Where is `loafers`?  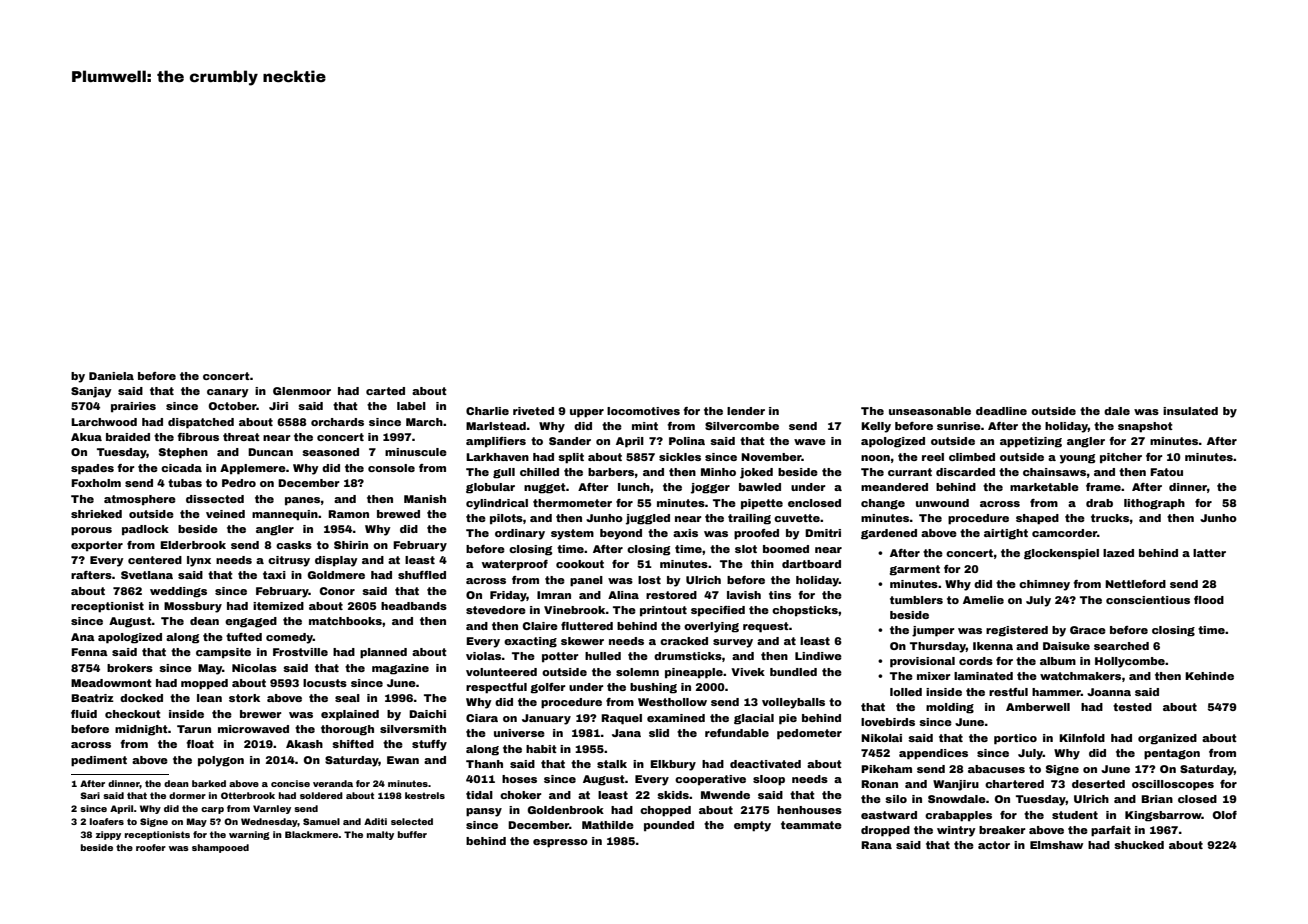
loafers is located at coordinates (107, 821).
